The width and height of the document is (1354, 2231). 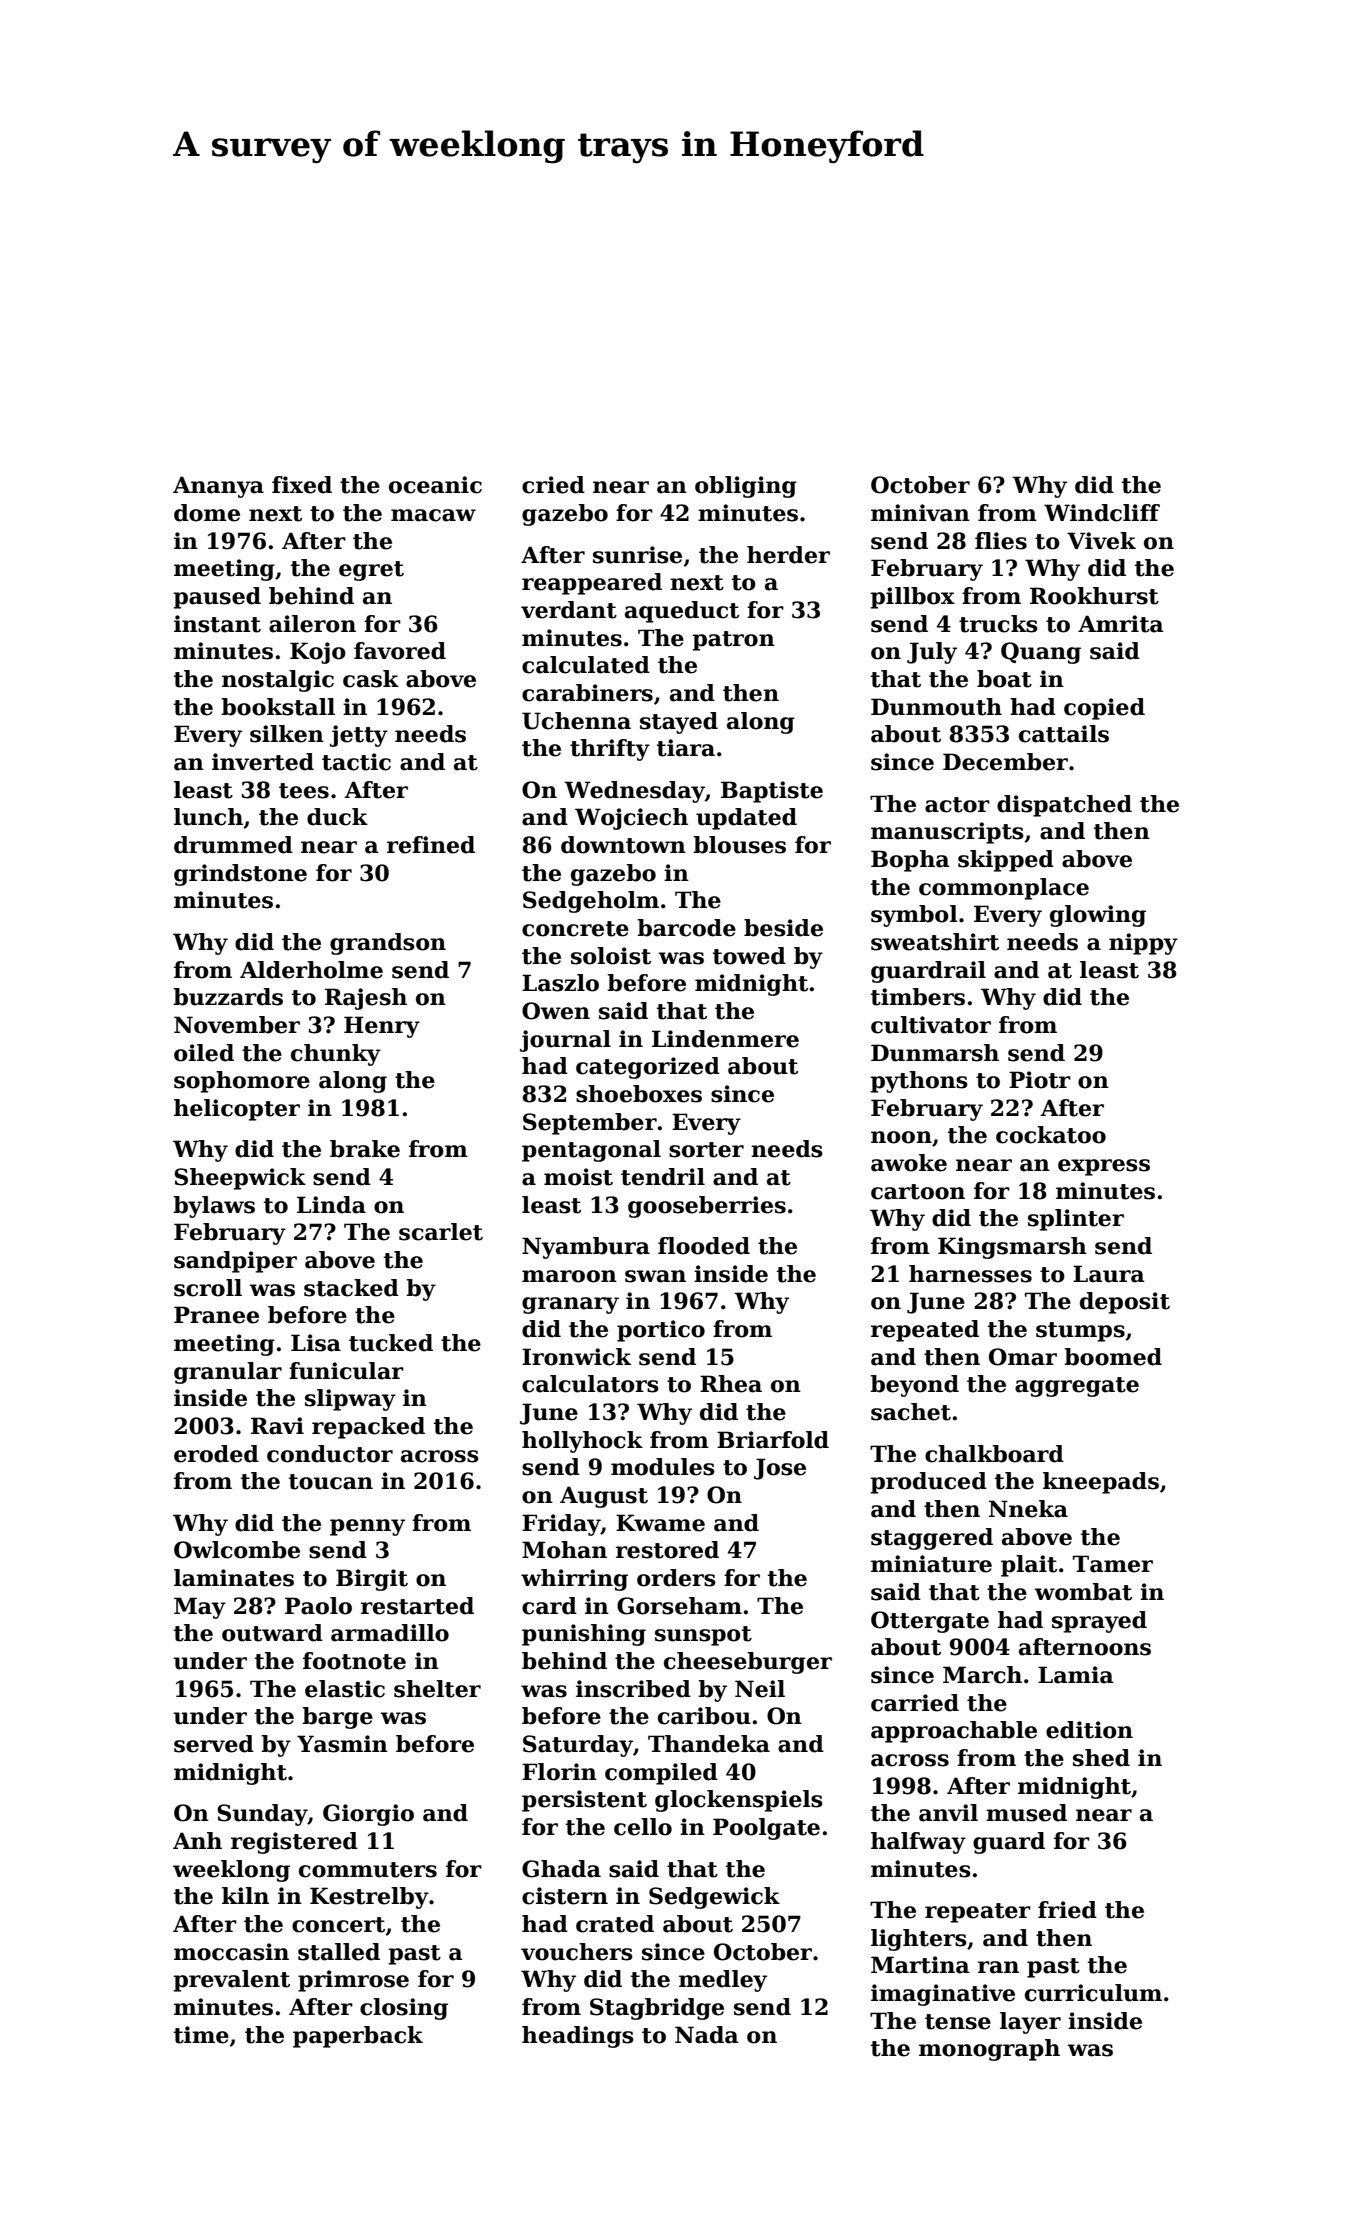 What do you see at coordinates (553, 485) in the document?
I see `cried` at bounding box center [553, 485].
